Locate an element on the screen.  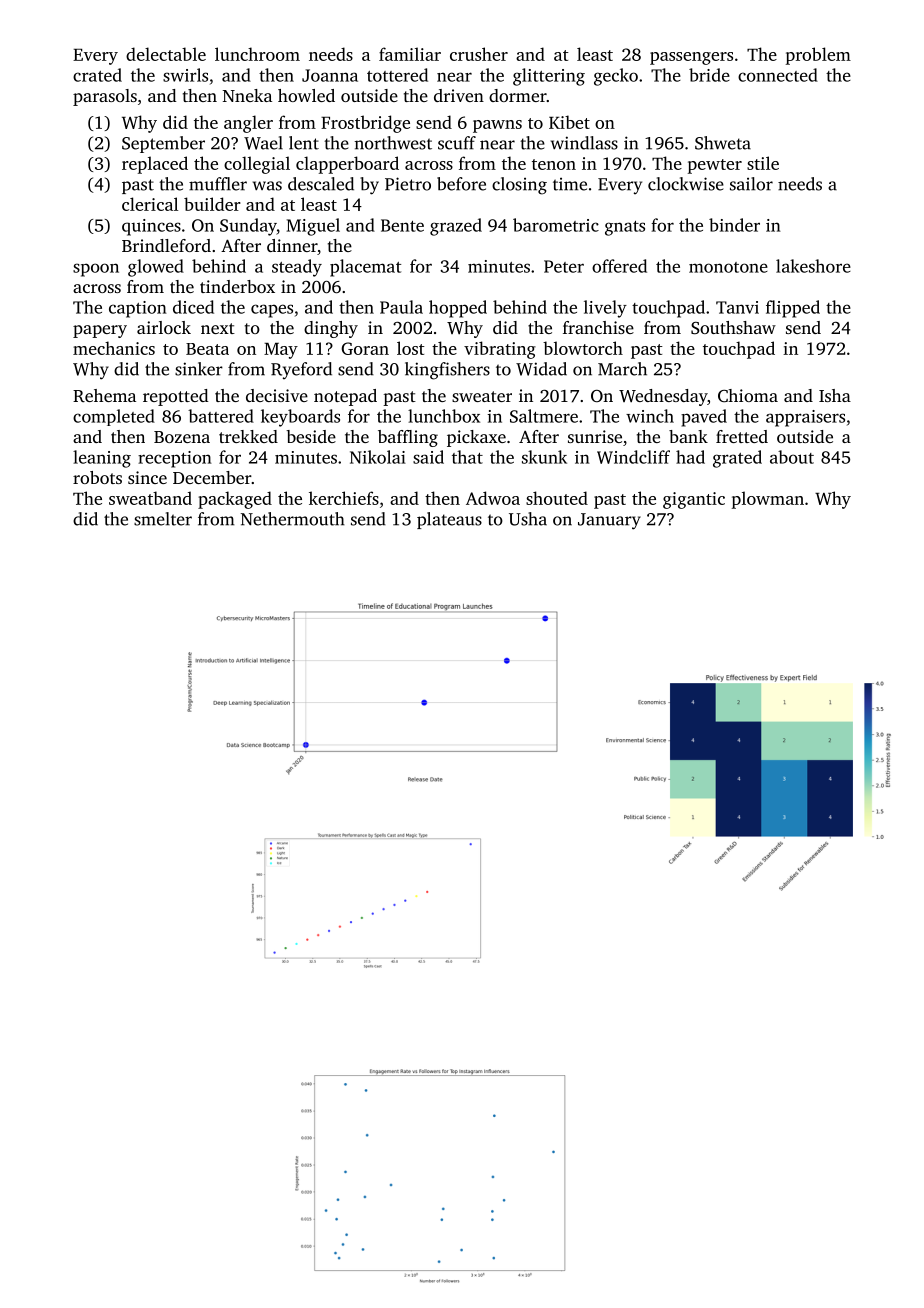
that is located at coordinates (467, 457).
